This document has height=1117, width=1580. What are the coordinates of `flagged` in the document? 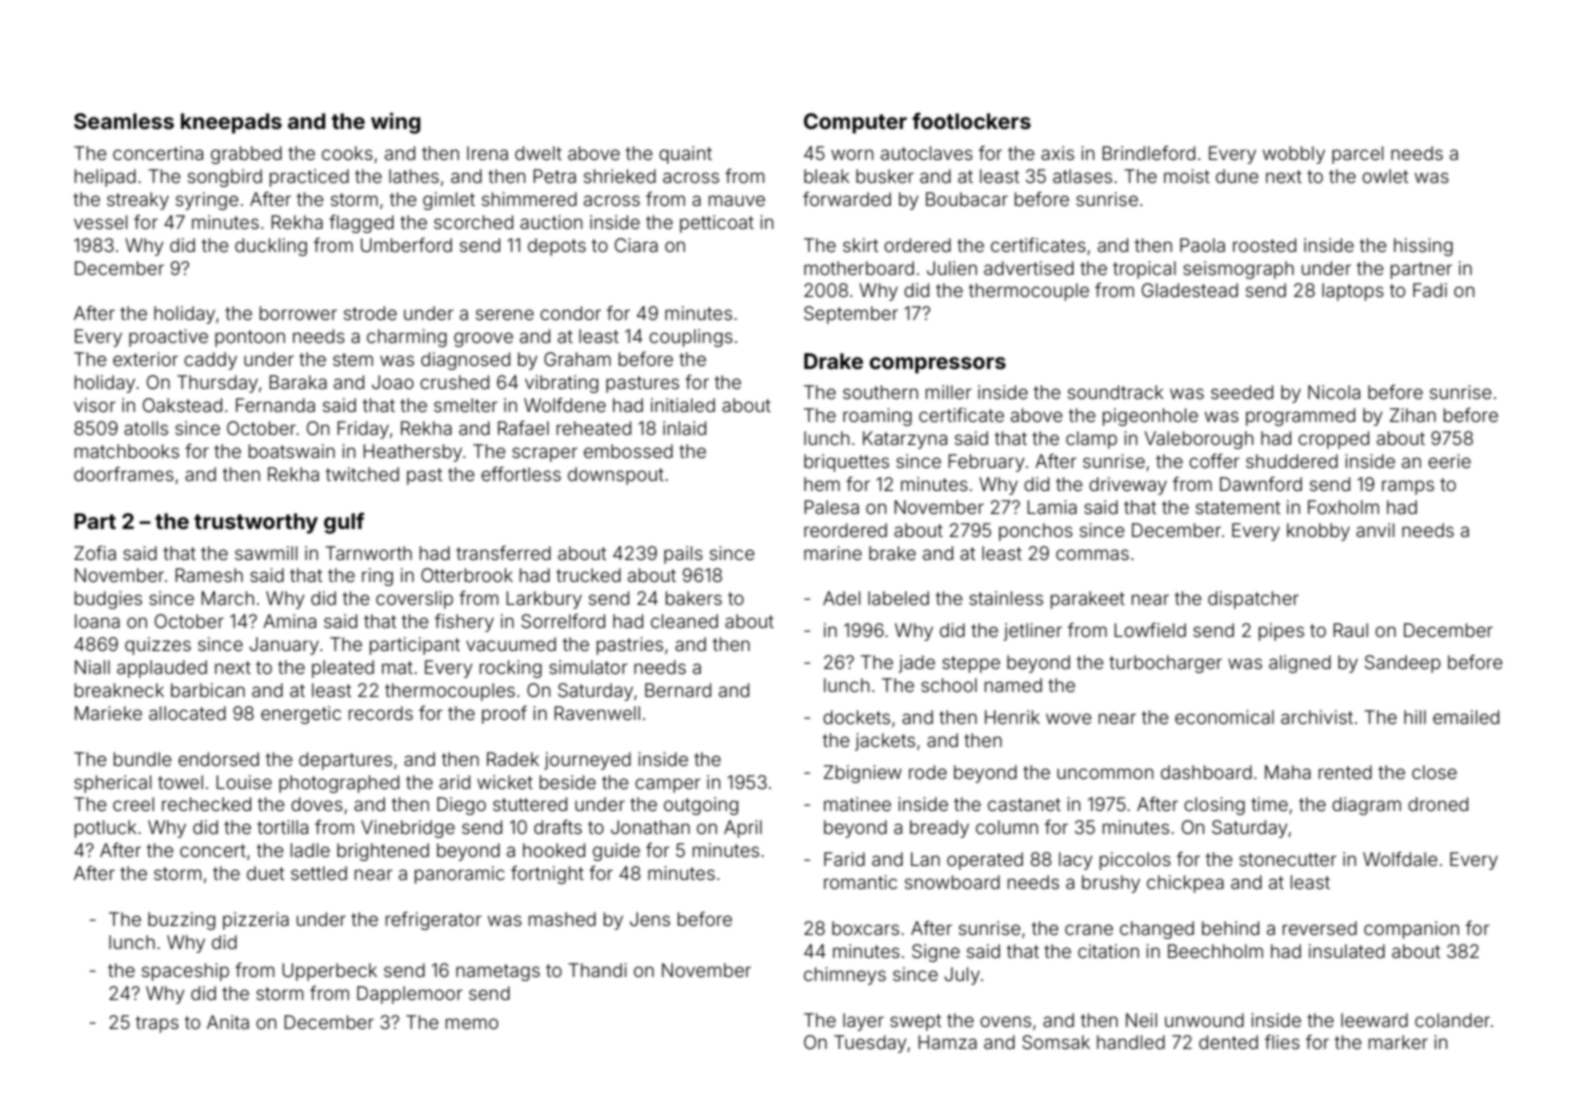 It's located at (361, 223).
